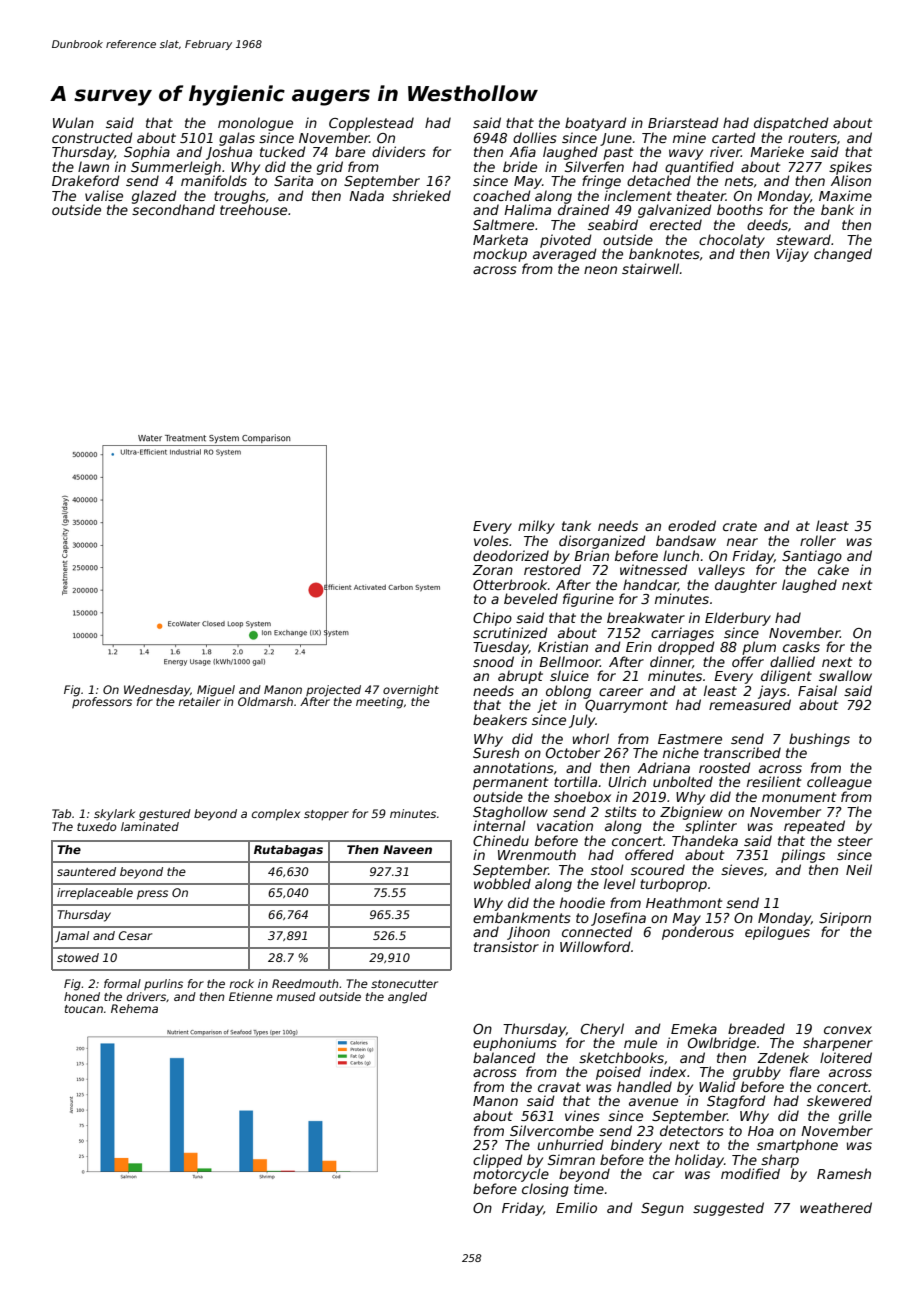  I want to click on chocolaty, so click(732, 241).
